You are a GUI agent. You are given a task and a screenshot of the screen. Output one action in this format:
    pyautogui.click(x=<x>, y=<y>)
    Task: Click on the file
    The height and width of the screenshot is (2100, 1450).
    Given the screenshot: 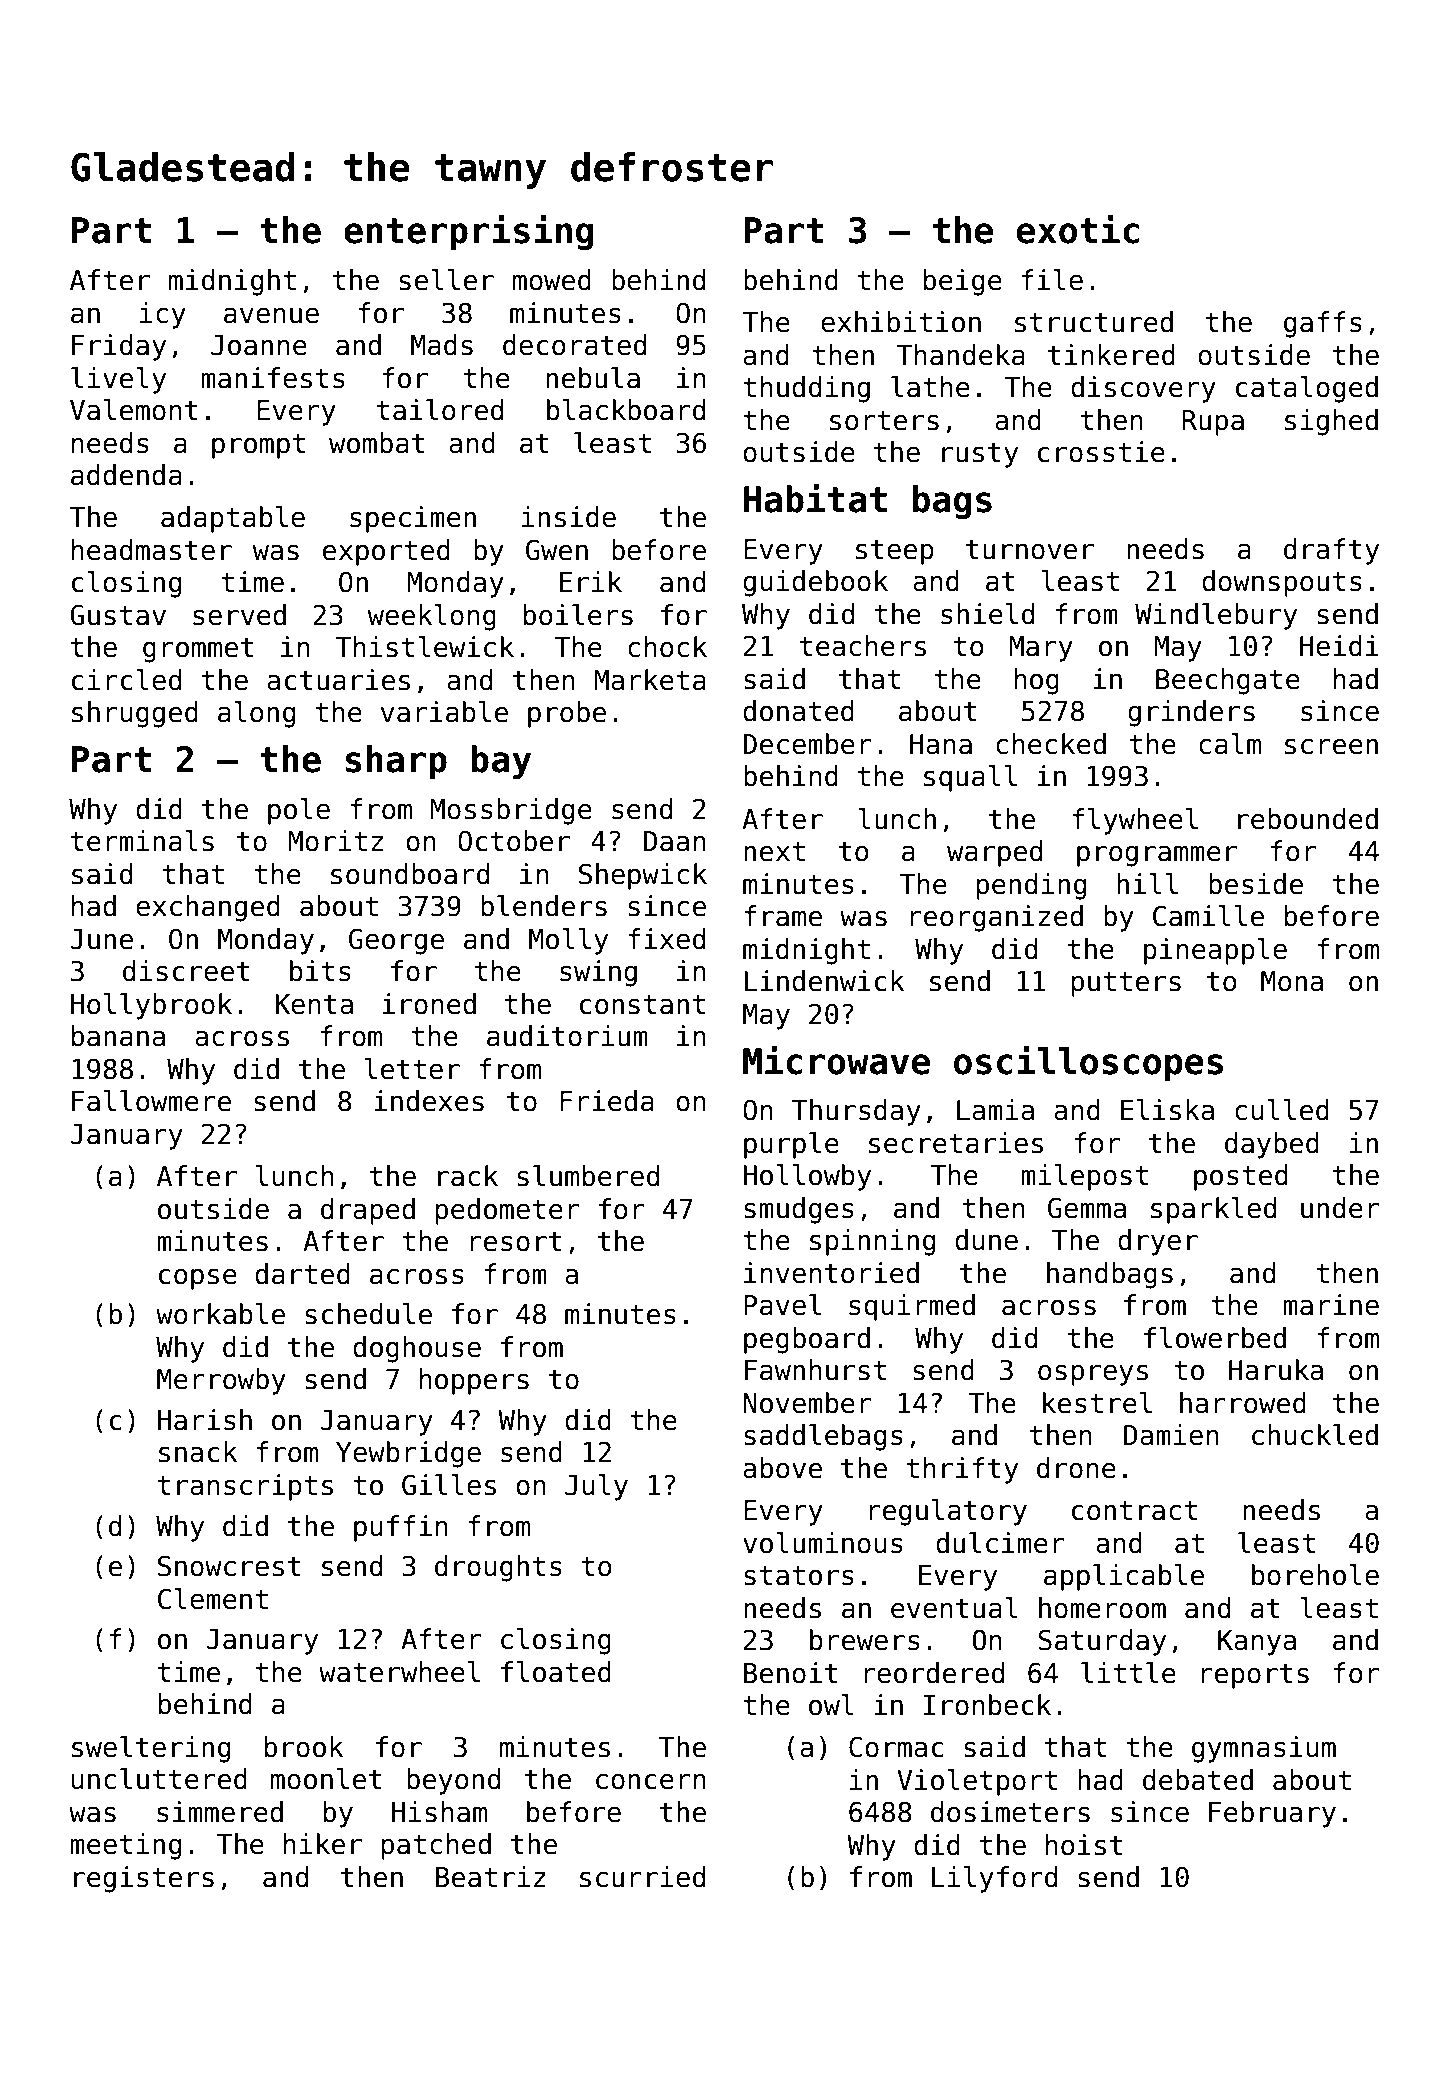 What is the action you would take?
    pyautogui.click(x=1052, y=280)
